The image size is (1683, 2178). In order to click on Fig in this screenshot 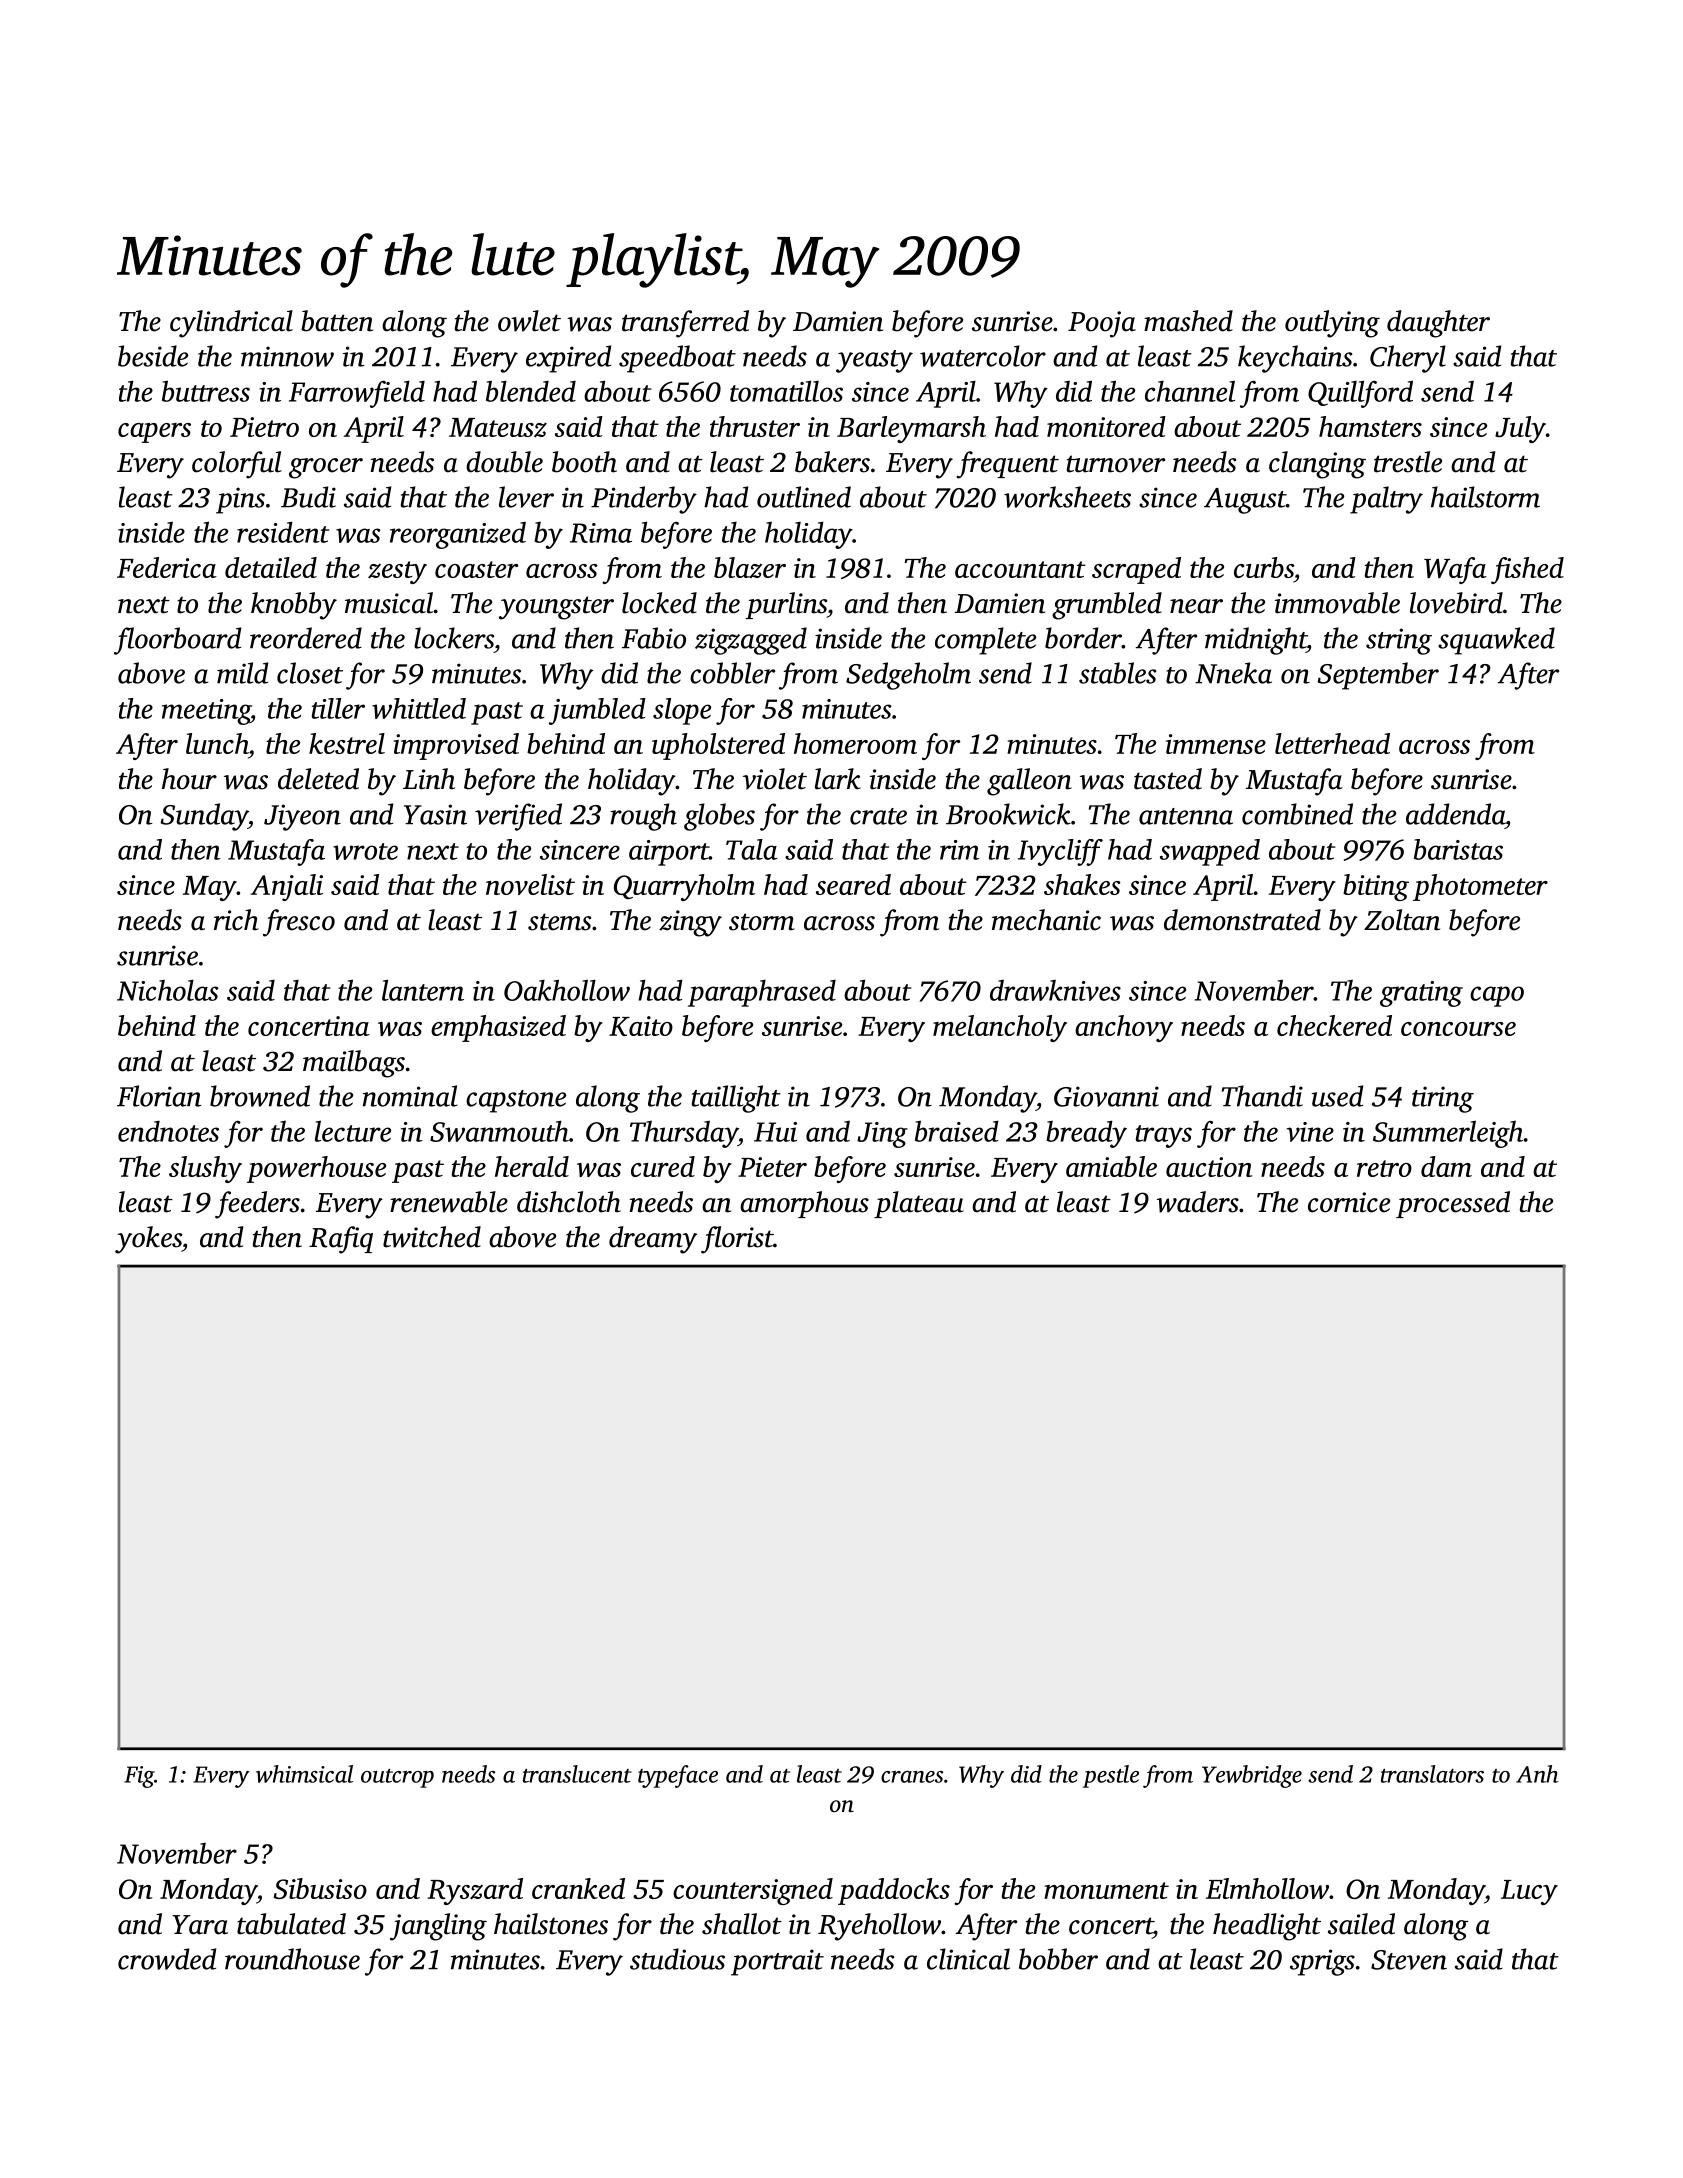, I will do `click(139, 1777)`.
